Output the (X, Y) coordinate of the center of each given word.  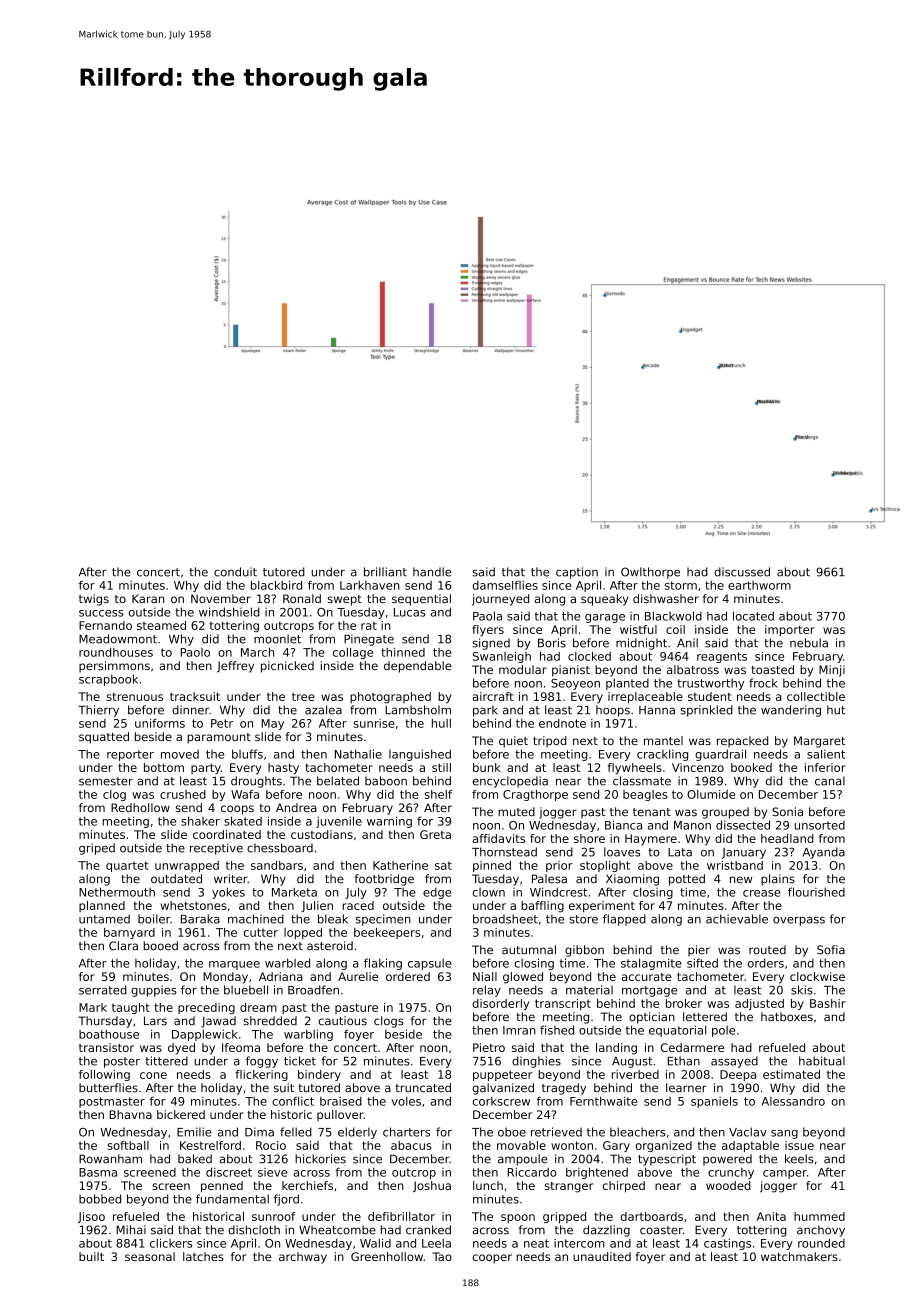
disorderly (500, 1004)
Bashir (828, 1003)
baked (195, 1159)
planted (627, 684)
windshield (229, 612)
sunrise (374, 723)
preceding (206, 1008)
